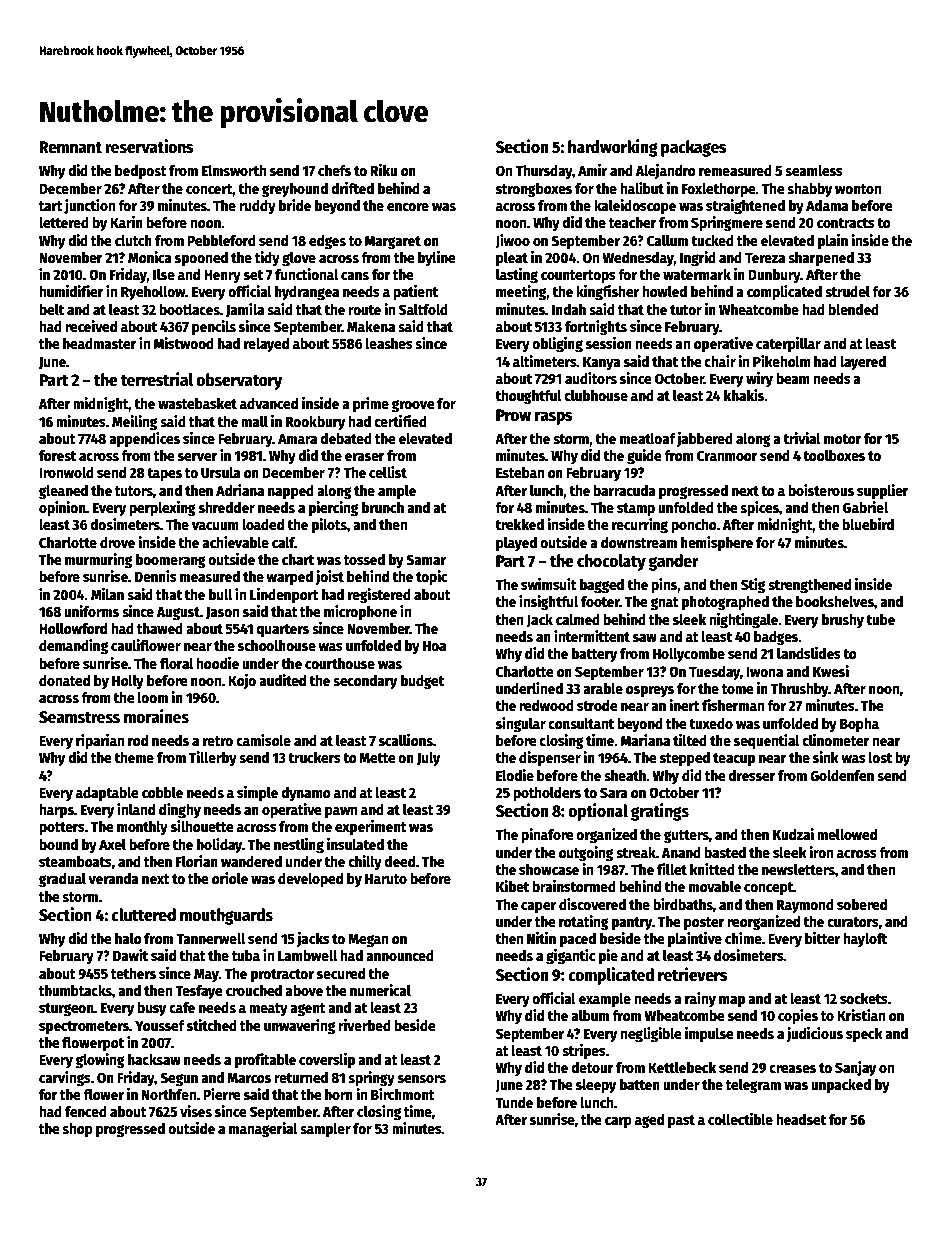 This screenshot has width=952, height=1233. What do you see at coordinates (546, 705) in the screenshot?
I see `redwood` at bounding box center [546, 705].
